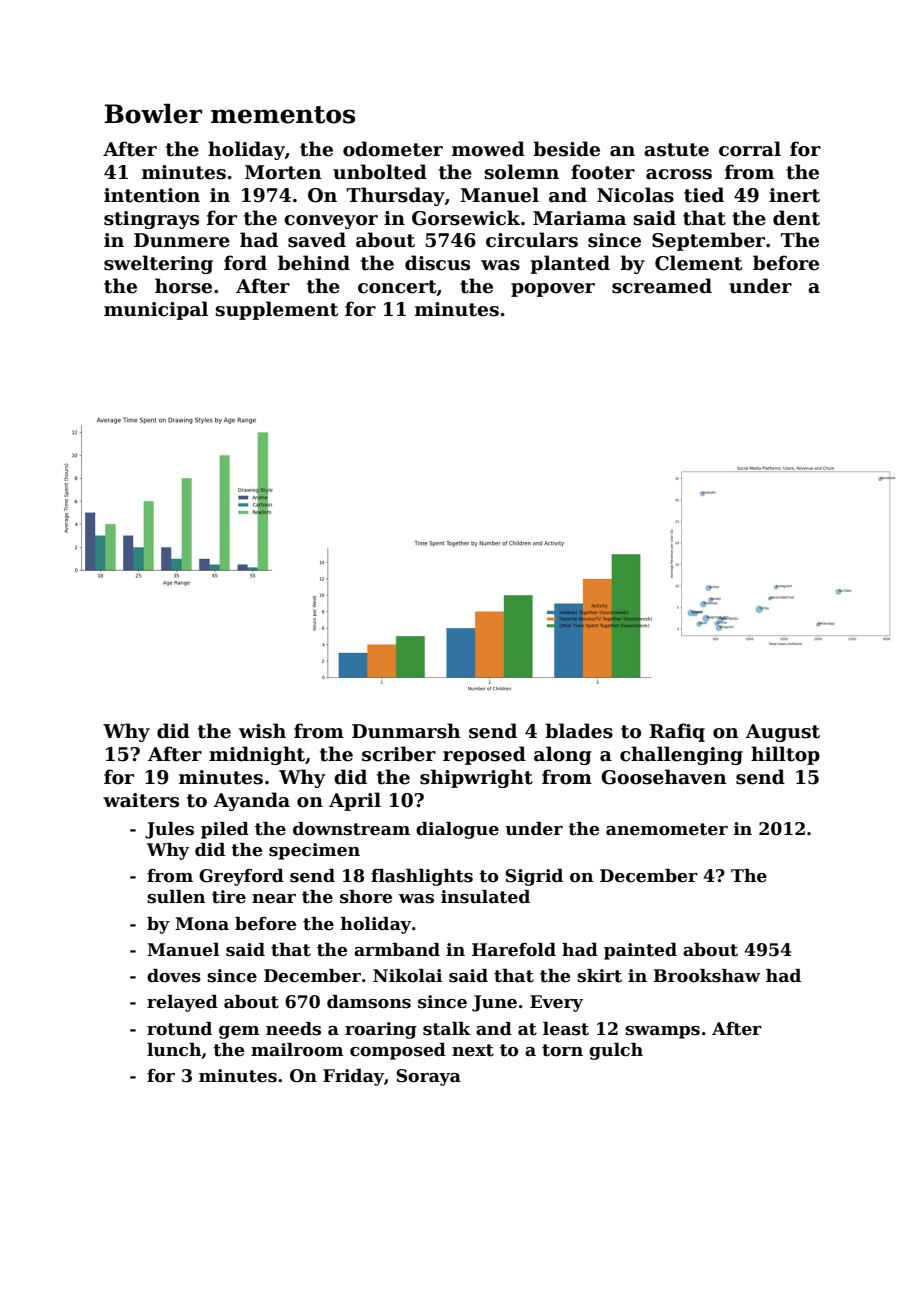 Image resolution: width=924 pixels, height=1311 pixels. I want to click on wish, so click(262, 731).
